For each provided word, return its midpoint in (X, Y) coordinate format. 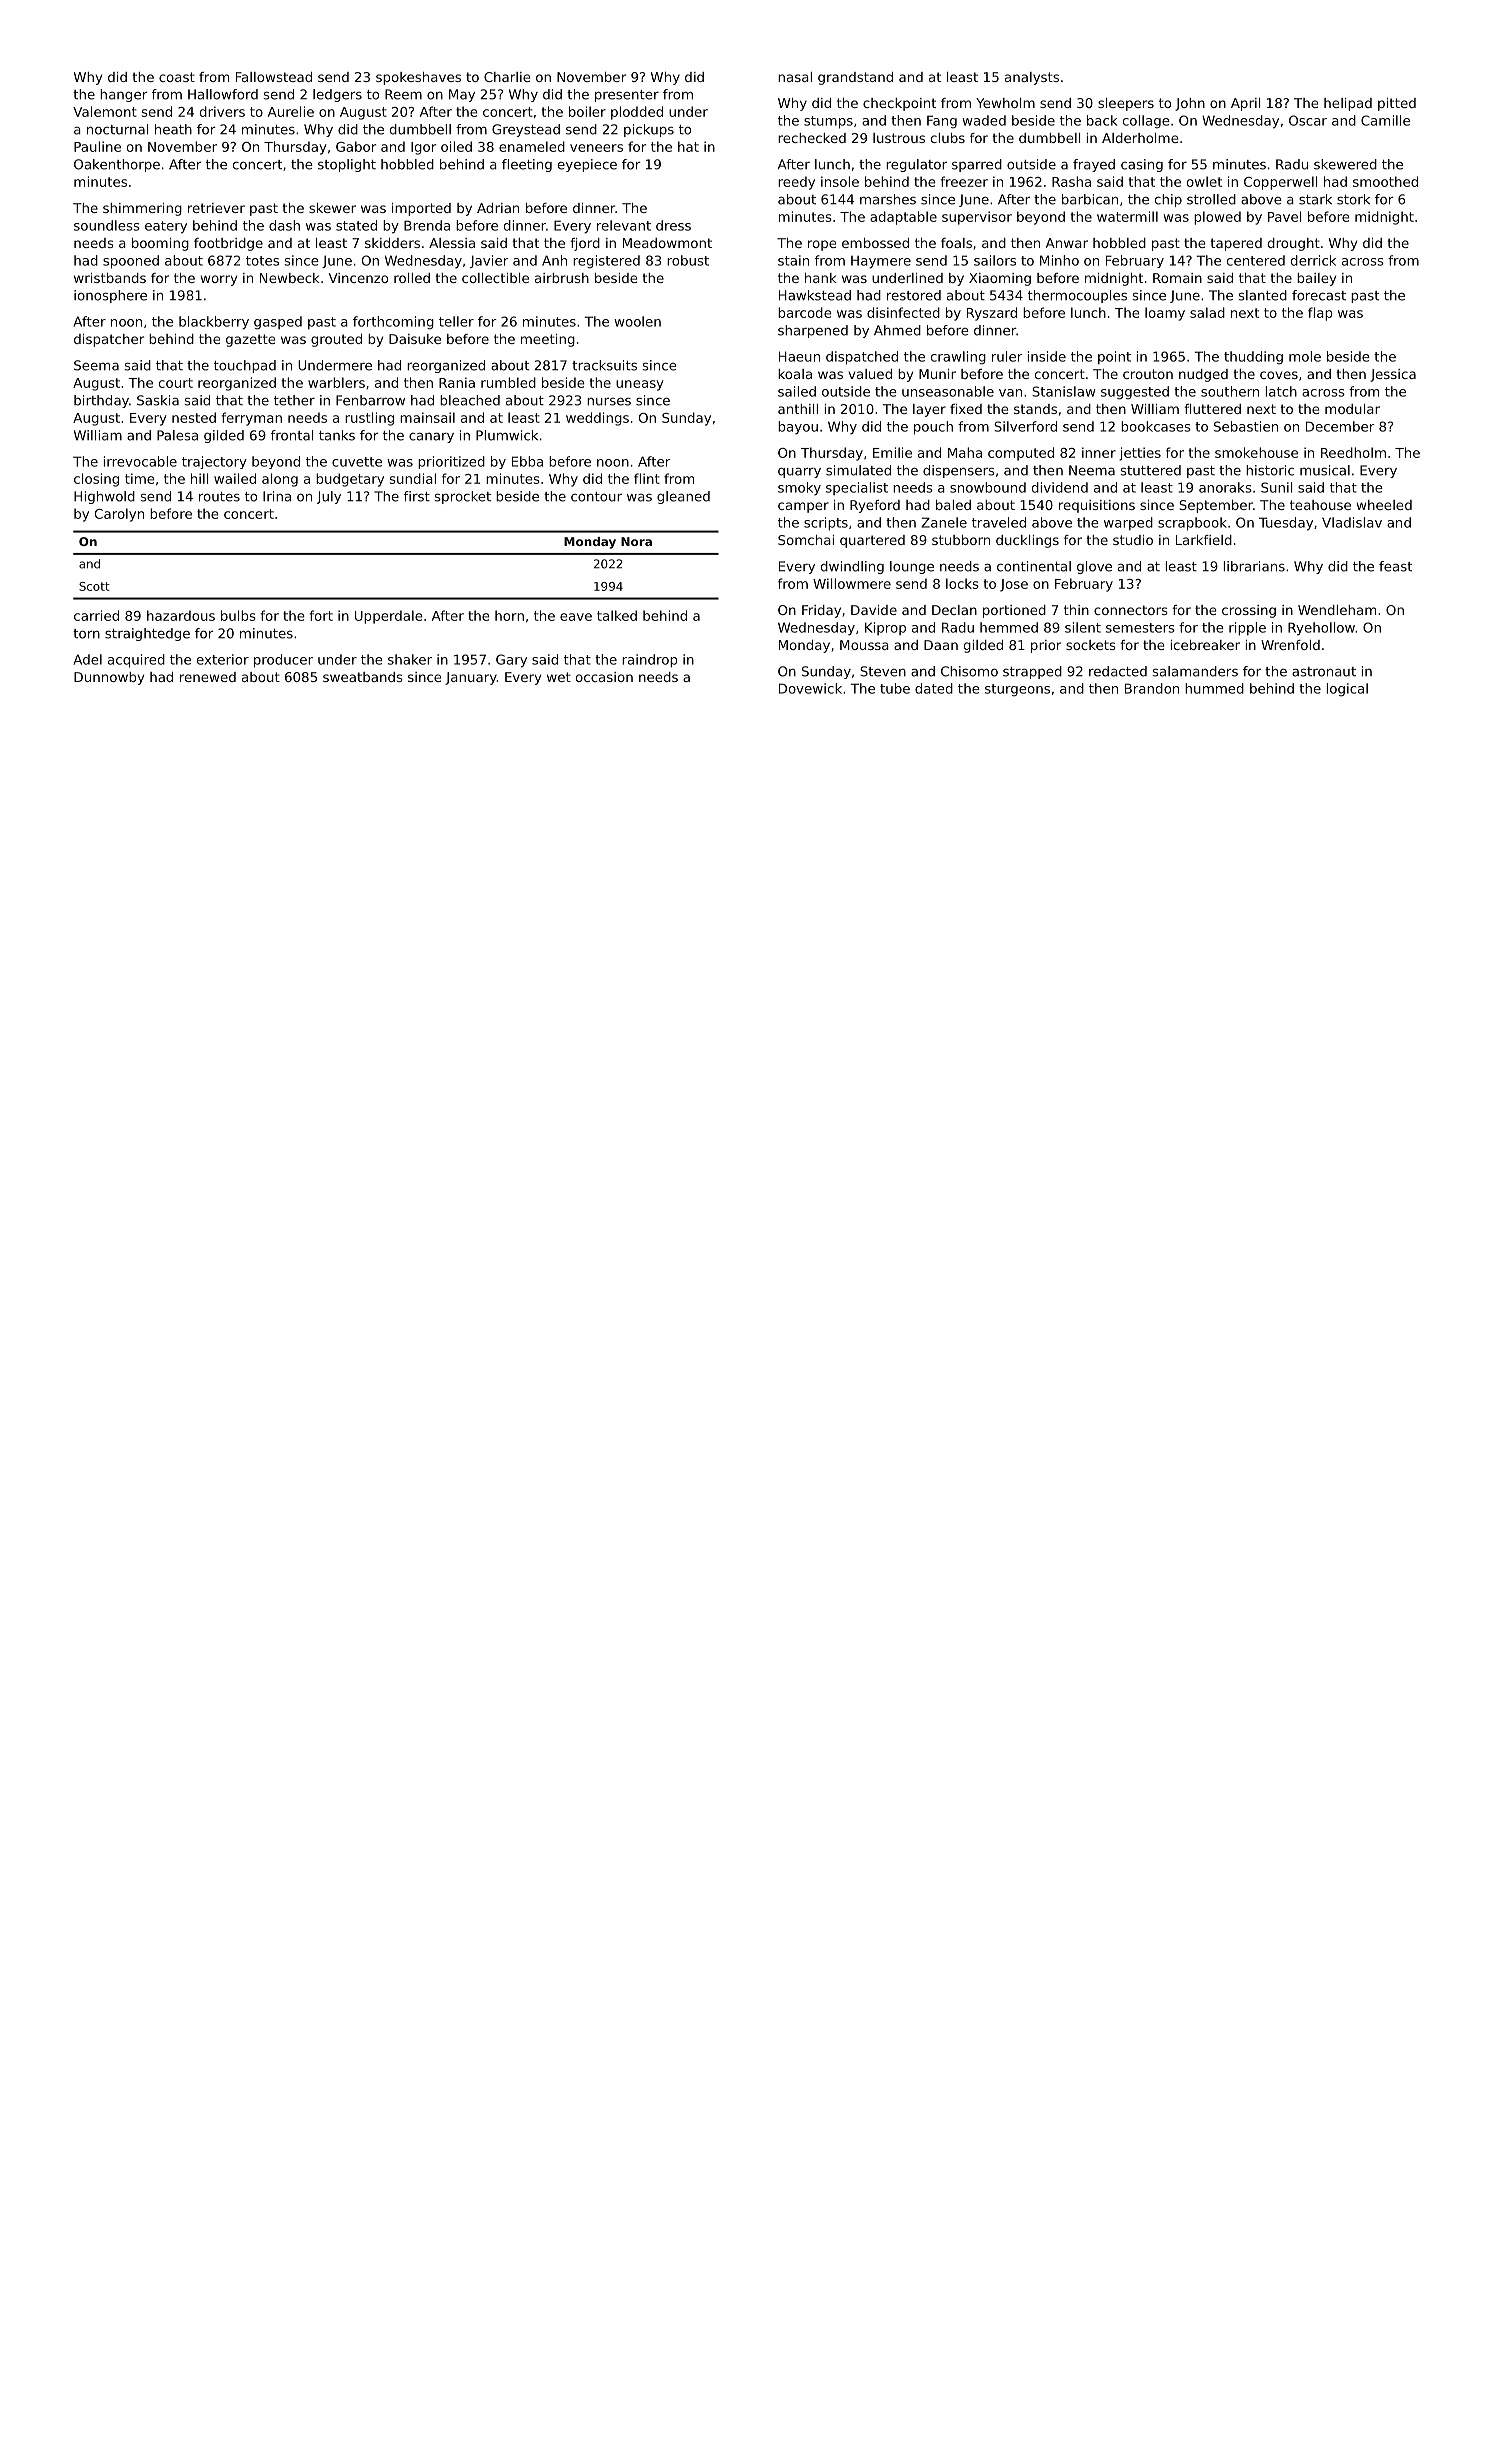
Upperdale (389, 617)
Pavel (1284, 216)
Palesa (177, 435)
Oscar (1308, 120)
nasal (795, 77)
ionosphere (110, 296)
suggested (1135, 393)
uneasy (640, 385)
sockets (1091, 645)
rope (822, 245)
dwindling (852, 567)
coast (177, 77)
